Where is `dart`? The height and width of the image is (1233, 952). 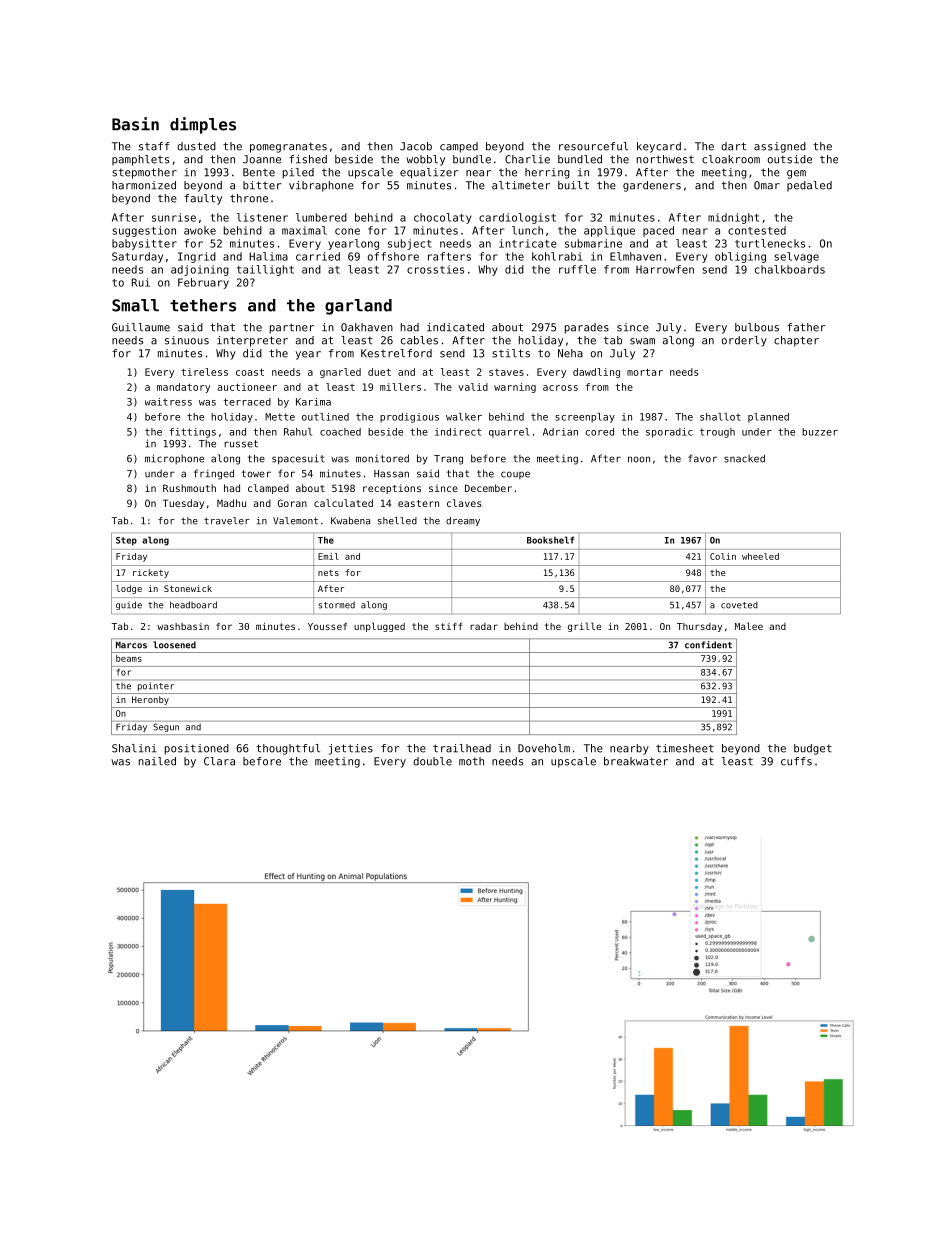 dart is located at coordinates (733, 146).
